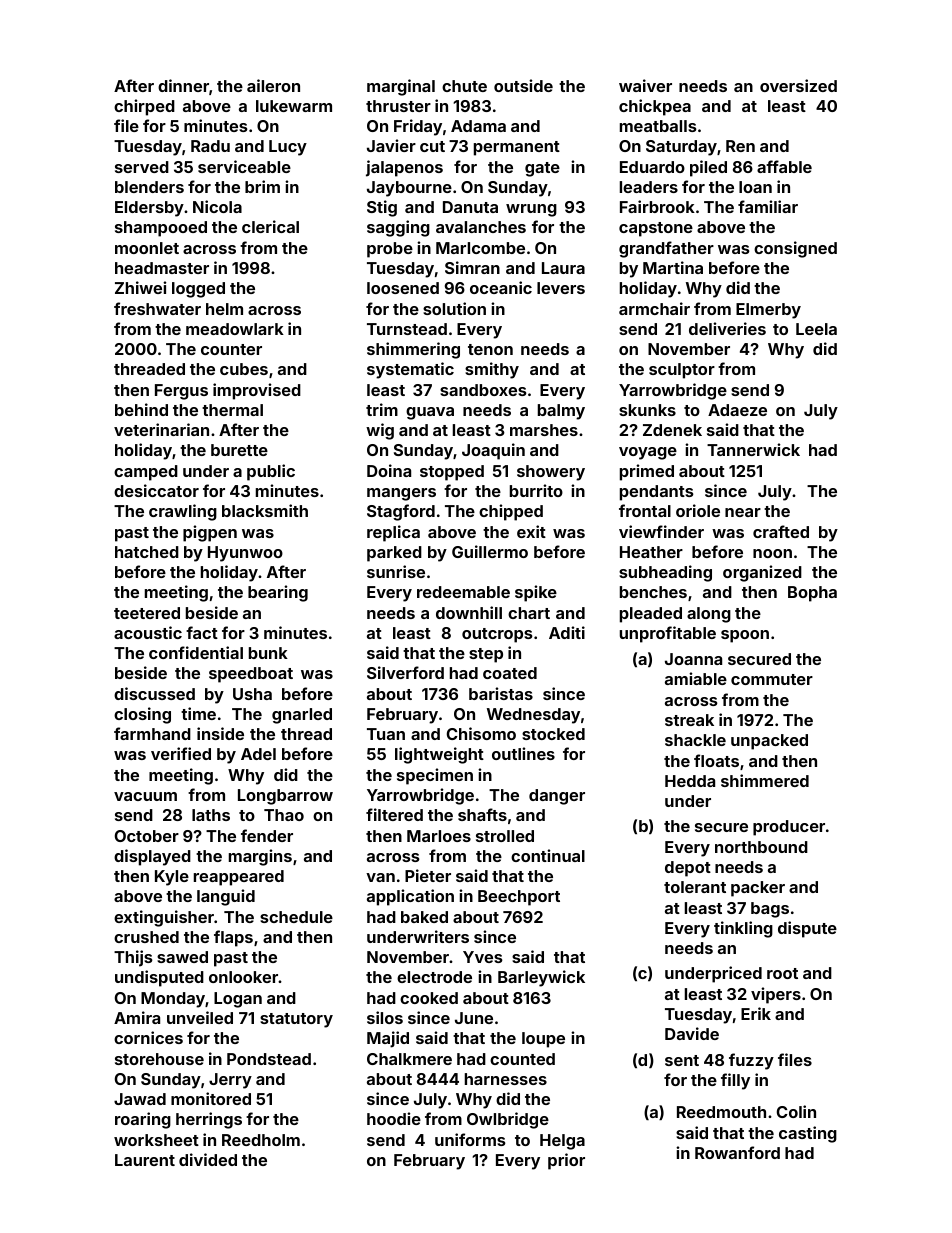 The height and width of the image is (1233, 952). I want to click on chipped, so click(511, 512).
